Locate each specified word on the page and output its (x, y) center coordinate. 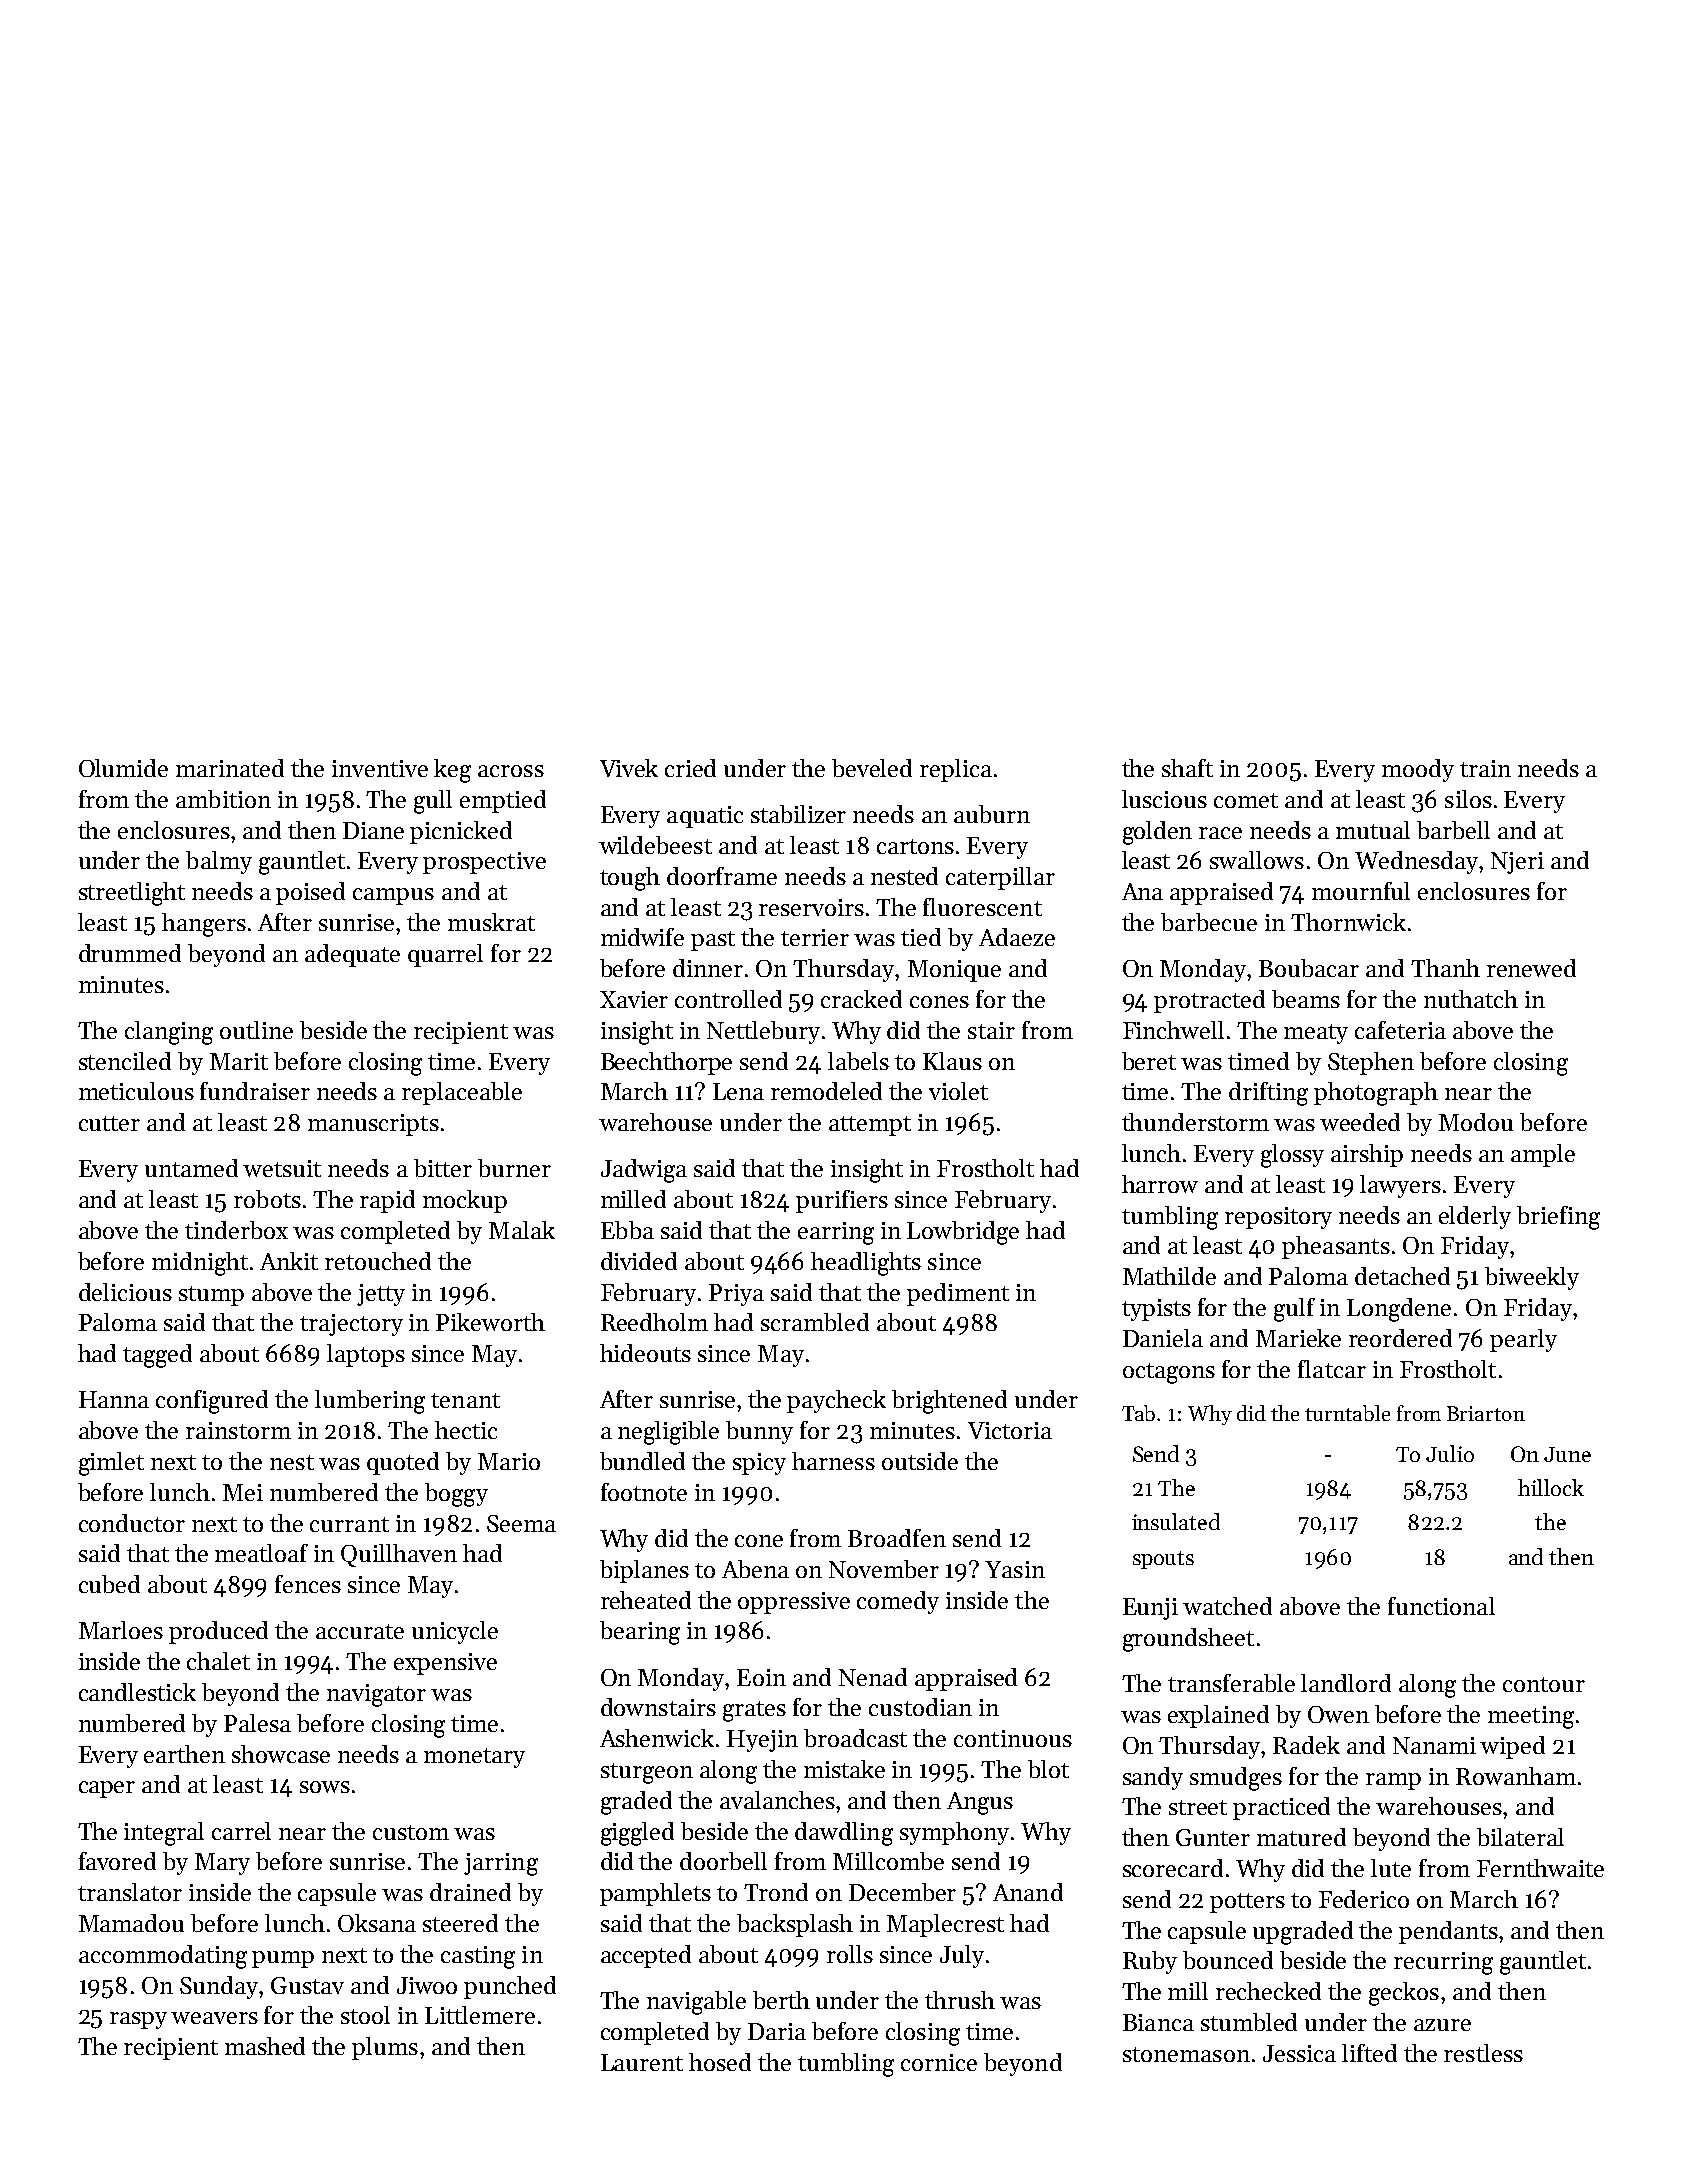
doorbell (723, 1861)
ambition (223, 799)
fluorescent (982, 907)
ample (1543, 1155)
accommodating (163, 1957)
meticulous (136, 1091)
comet (1246, 800)
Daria (777, 2031)
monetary (474, 1758)
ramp (1393, 1781)
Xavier (634, 999)
